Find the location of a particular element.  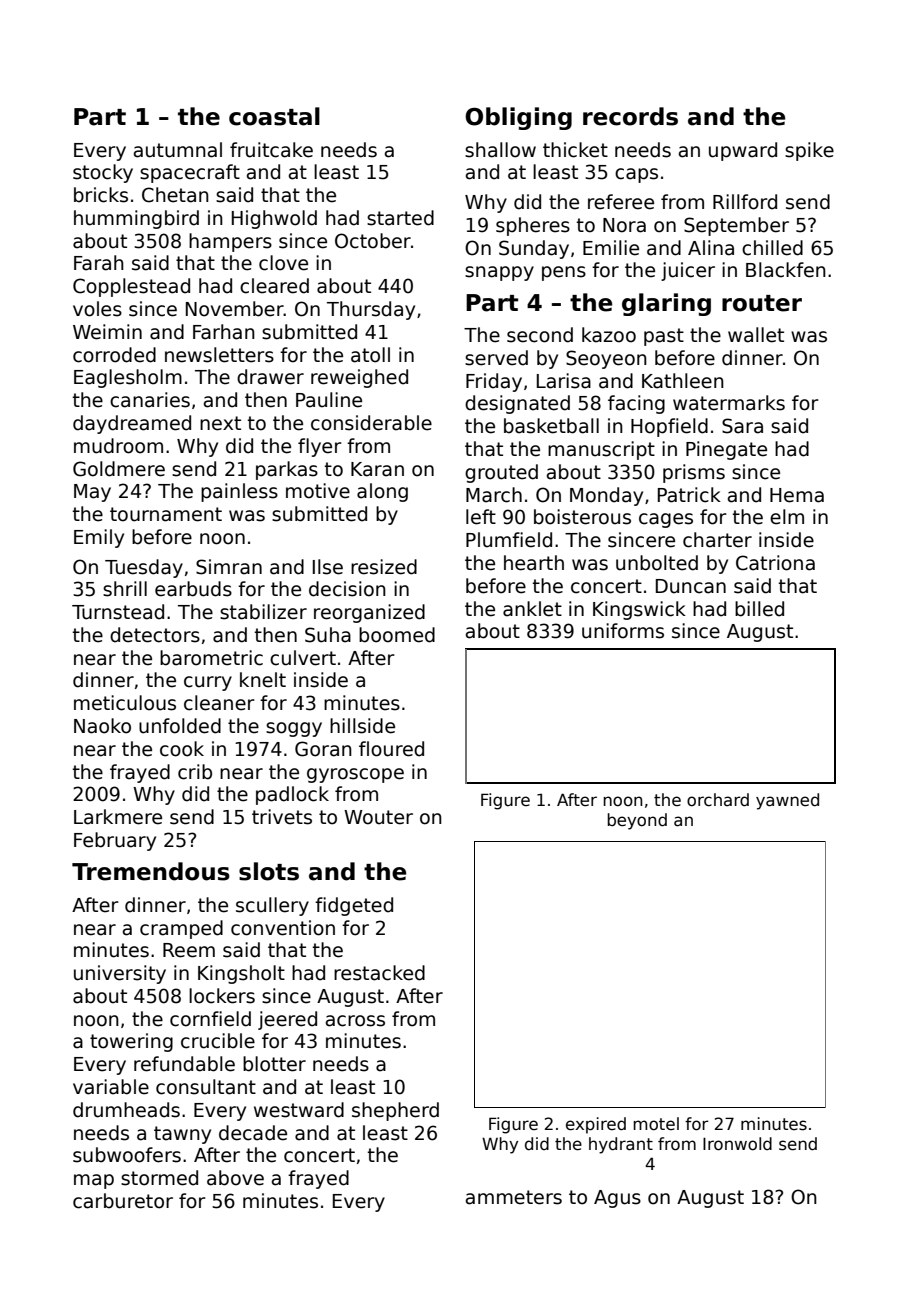

October is located at coordinates (373, 241).
